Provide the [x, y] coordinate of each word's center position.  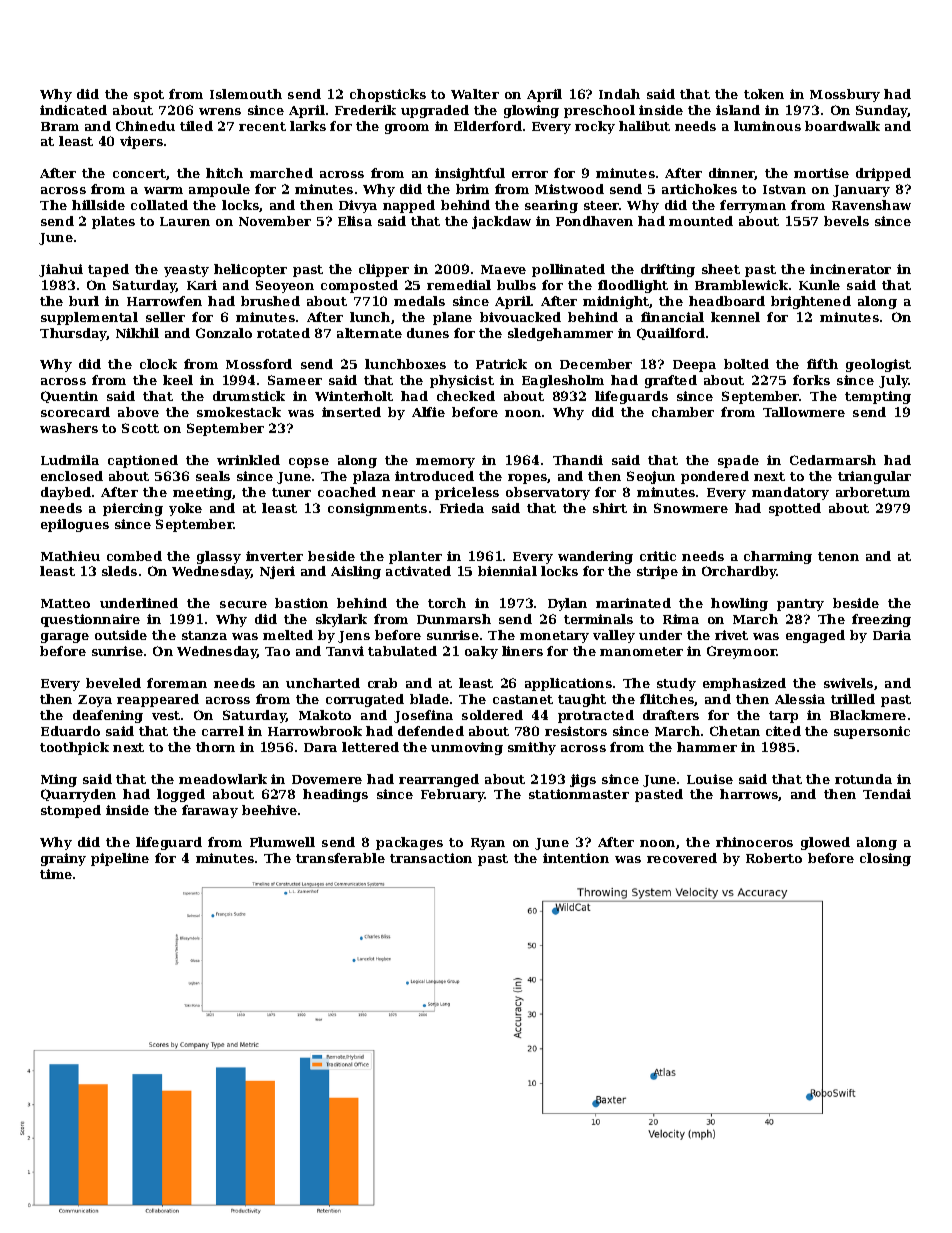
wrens [220, 111]
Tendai [887, 794]
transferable [340, 858]
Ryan [488, 844]
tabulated [402, 651]
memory [445, 463]
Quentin [69, 397]
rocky [595, 127]
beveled [113, 683]
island [738, 110]
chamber [683, 412]
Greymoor [742, 652]
